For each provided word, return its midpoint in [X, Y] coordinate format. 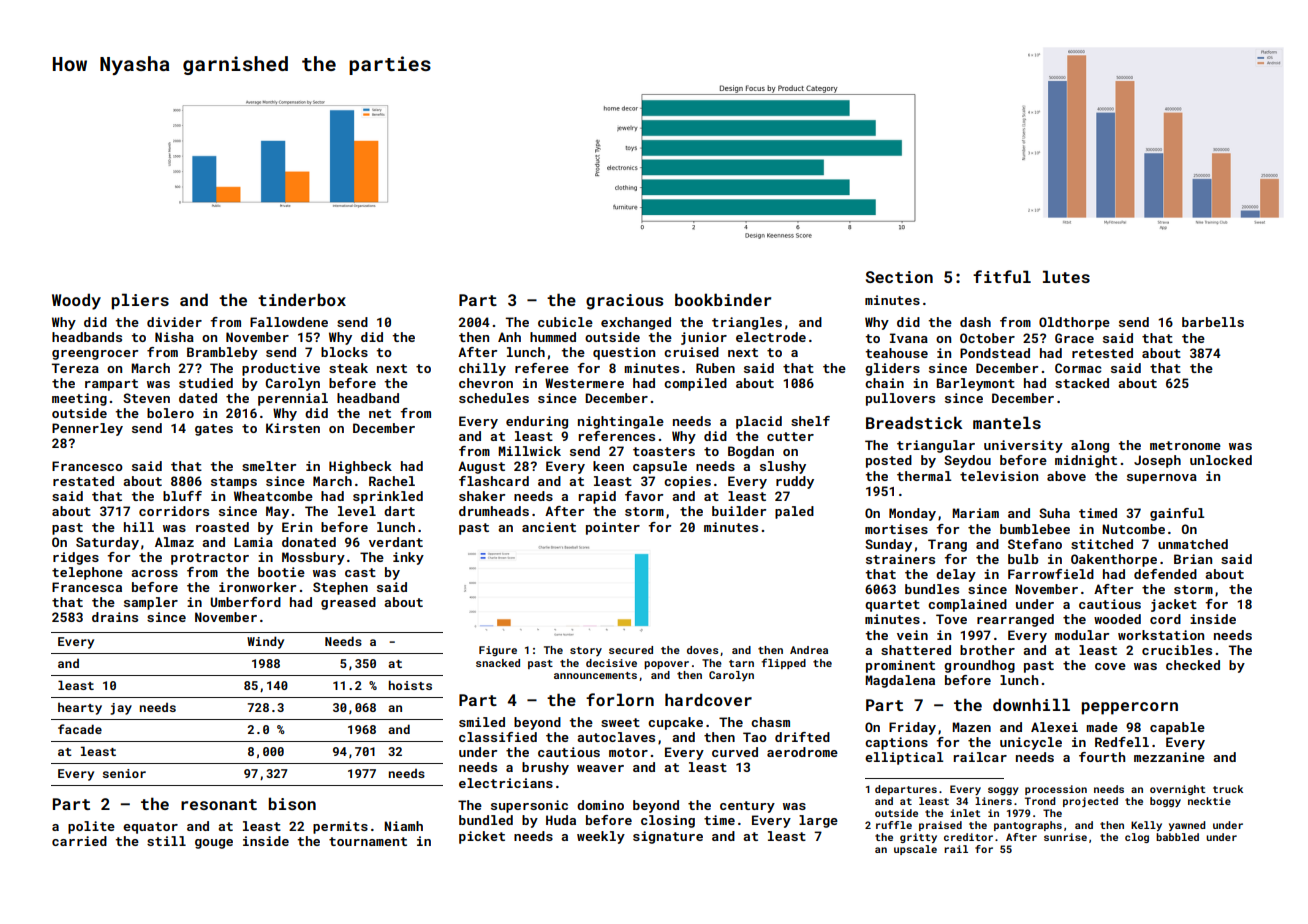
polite [91, 827]
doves [702, 650]
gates [214, 430]
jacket [1174, 605]
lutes [1066, 276]
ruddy [795, 482]
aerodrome [802, 752]
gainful [1177, 514]
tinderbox [302, 299]
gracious [624, 302]
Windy [265, 642]
